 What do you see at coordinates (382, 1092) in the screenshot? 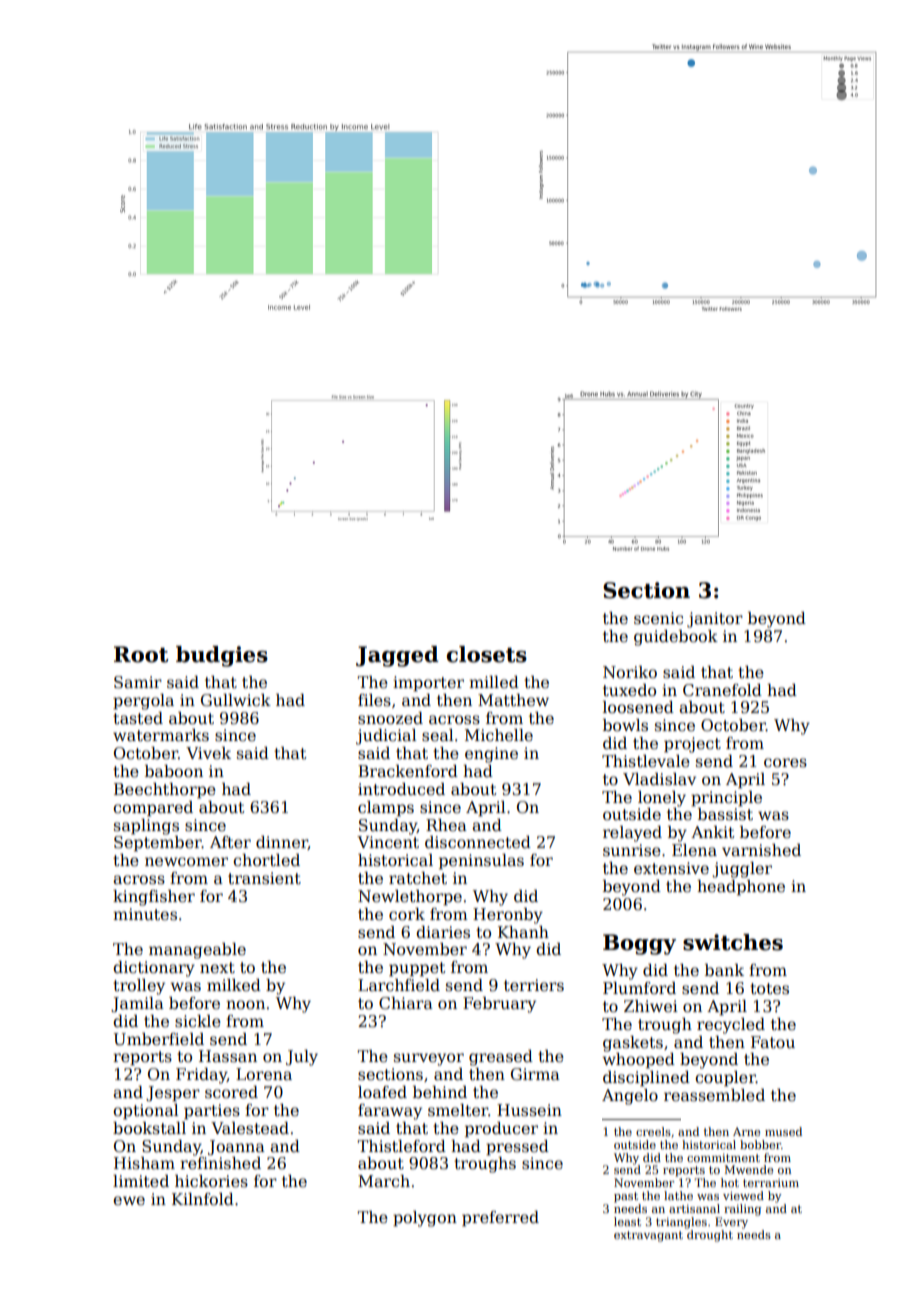
I see `loafed` at bounding box center [382, 1092].
